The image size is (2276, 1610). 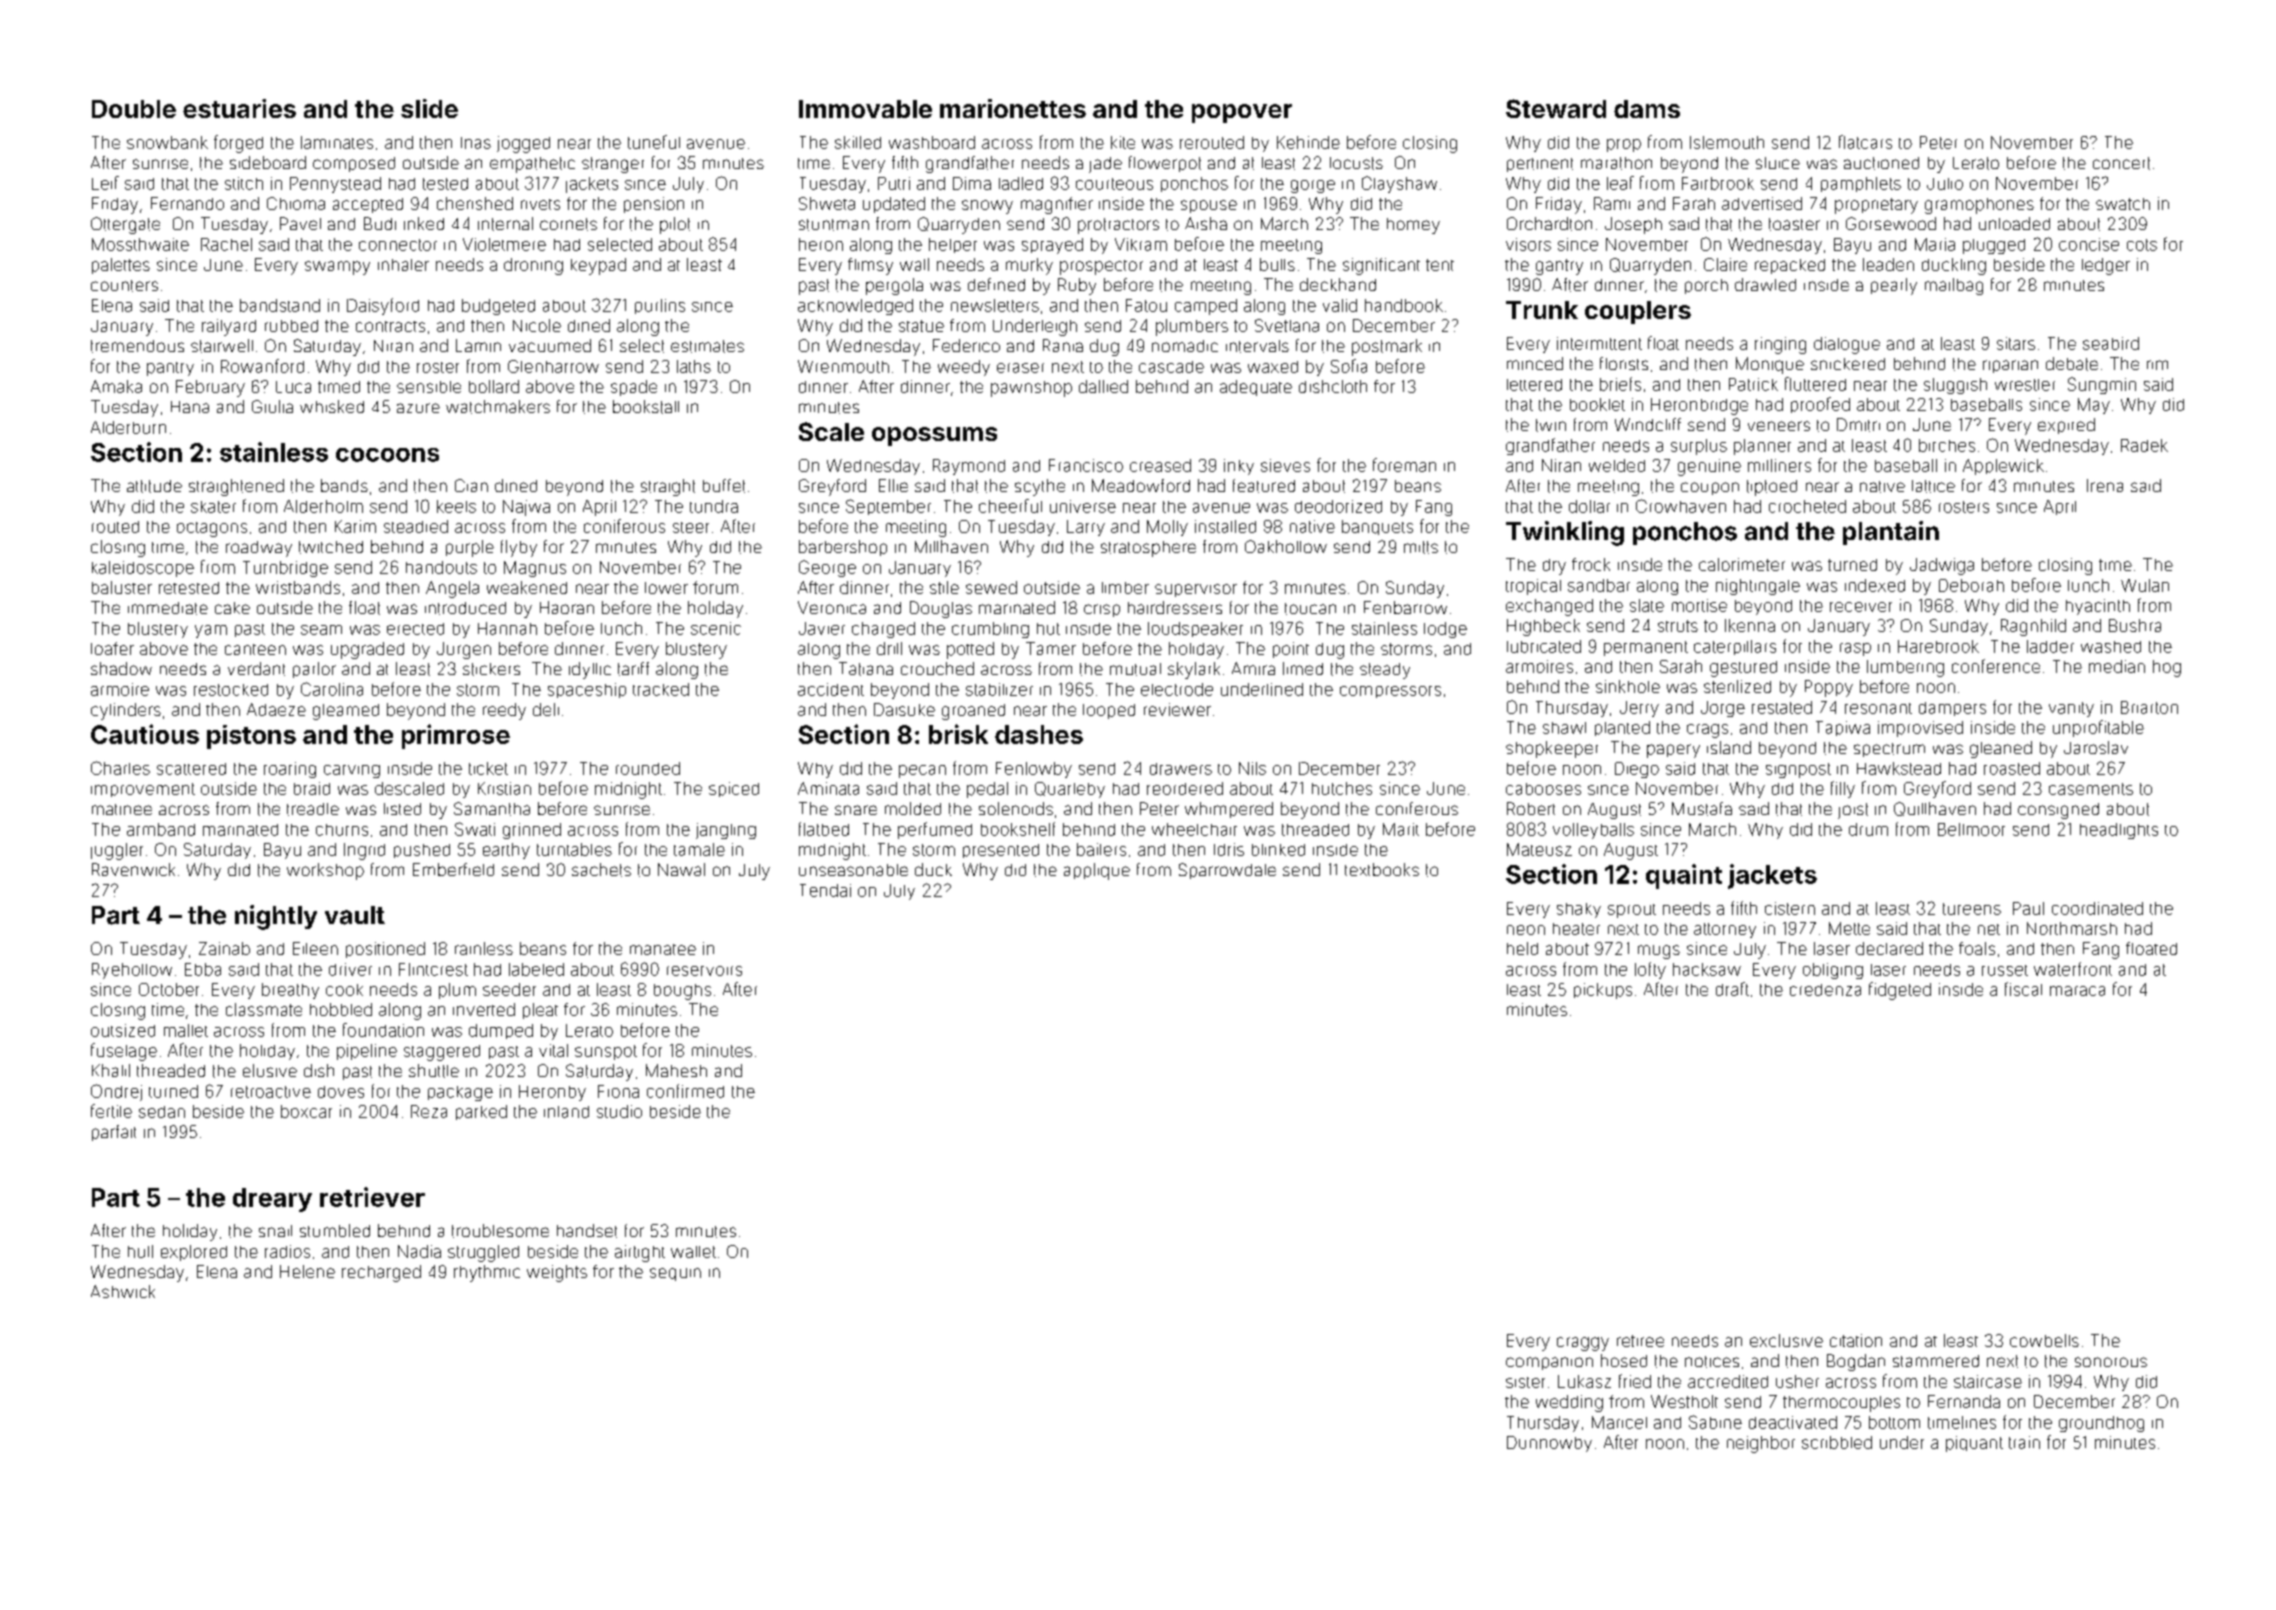 I want to click on seam, so click(x=321, y=630).
